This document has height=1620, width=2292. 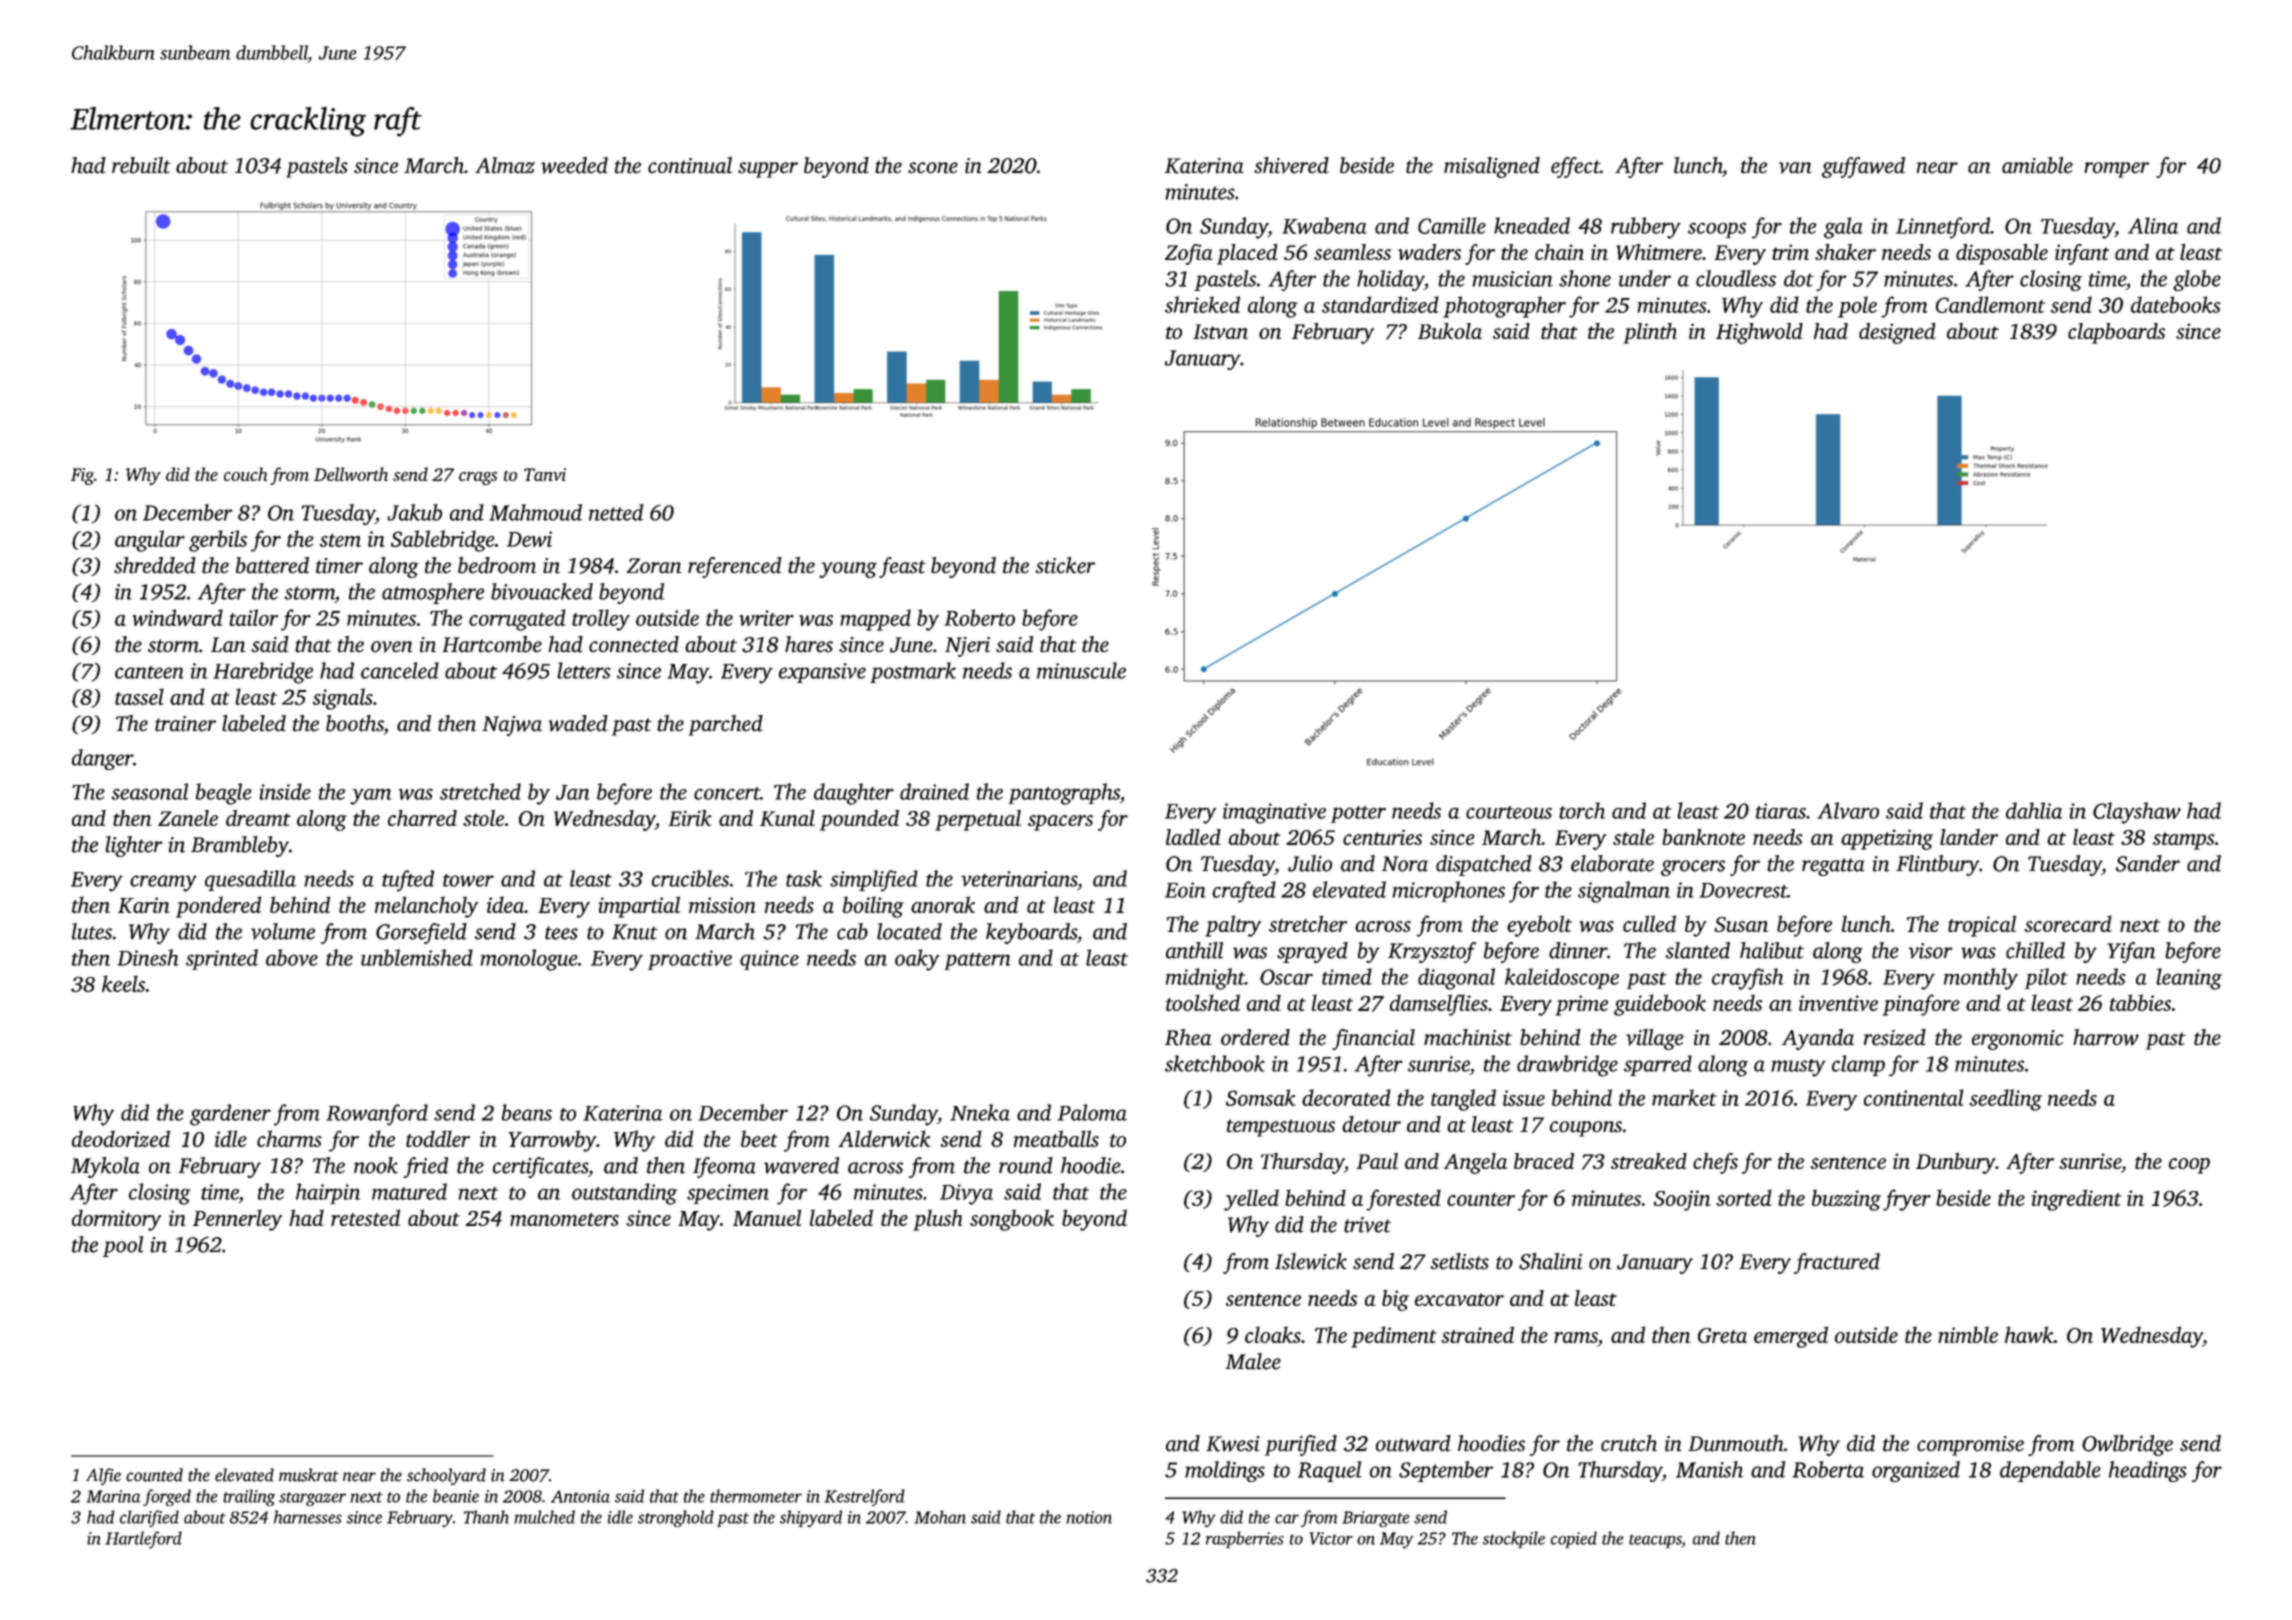 What do you see at coordinates (141, 165) in the document?
I see `rebuilt` at bounding box center [141, 165].
